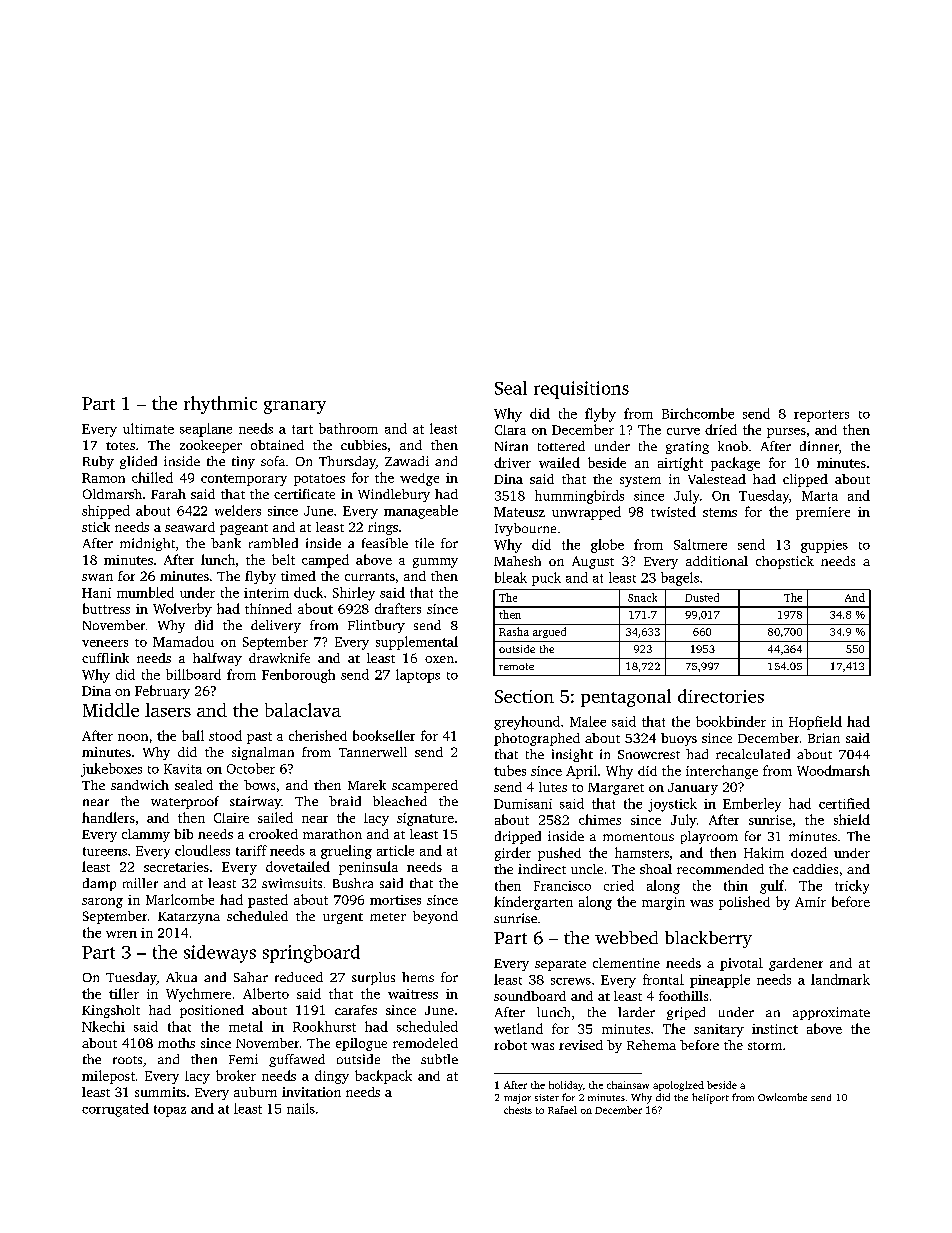 This page has width=952, height=1233. I want to click on Dumisani, so click(523, 804).
